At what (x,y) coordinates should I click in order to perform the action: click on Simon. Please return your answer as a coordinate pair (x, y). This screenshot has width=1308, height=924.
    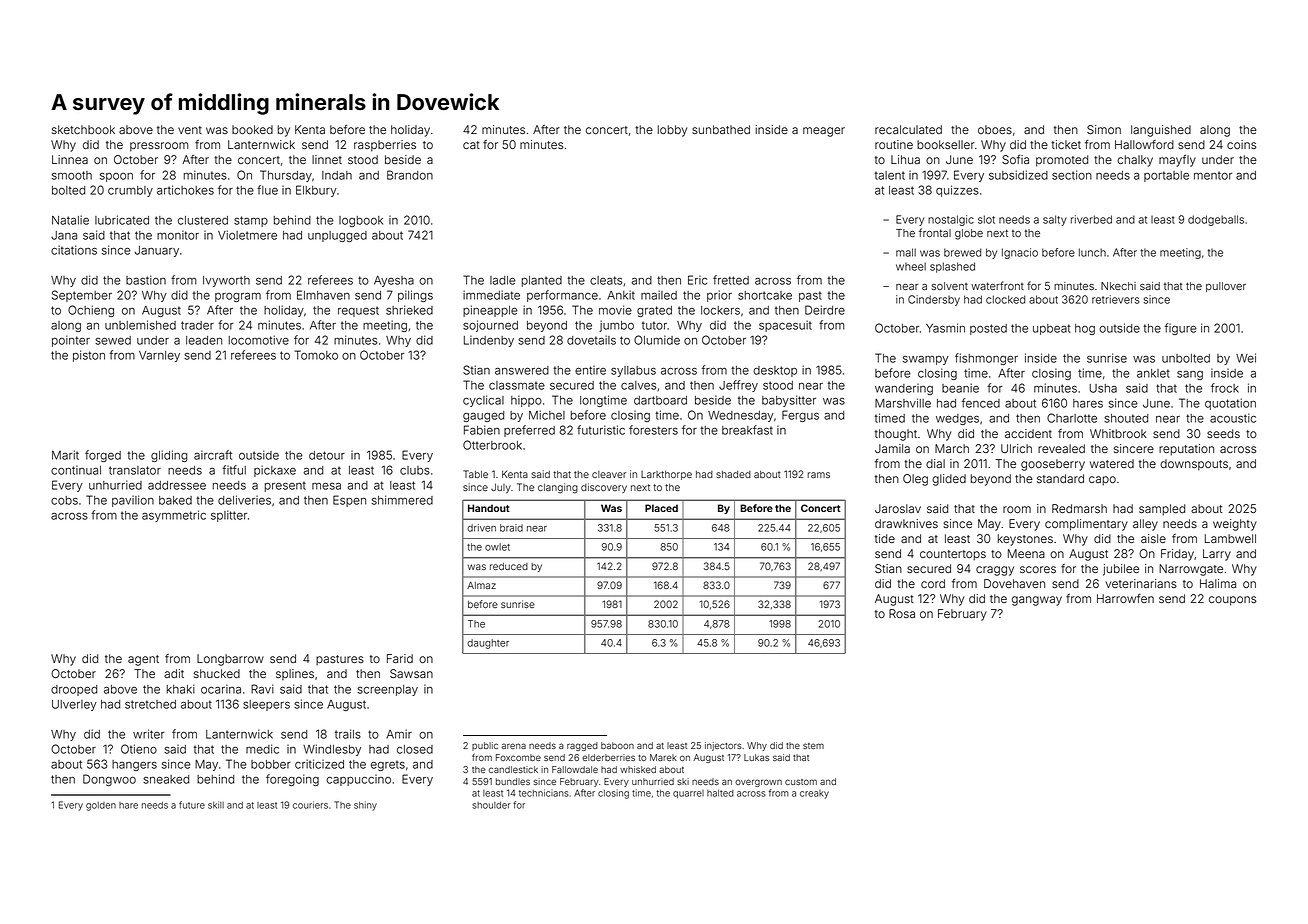
    Looking at the image, I should click on (1104, 130).
